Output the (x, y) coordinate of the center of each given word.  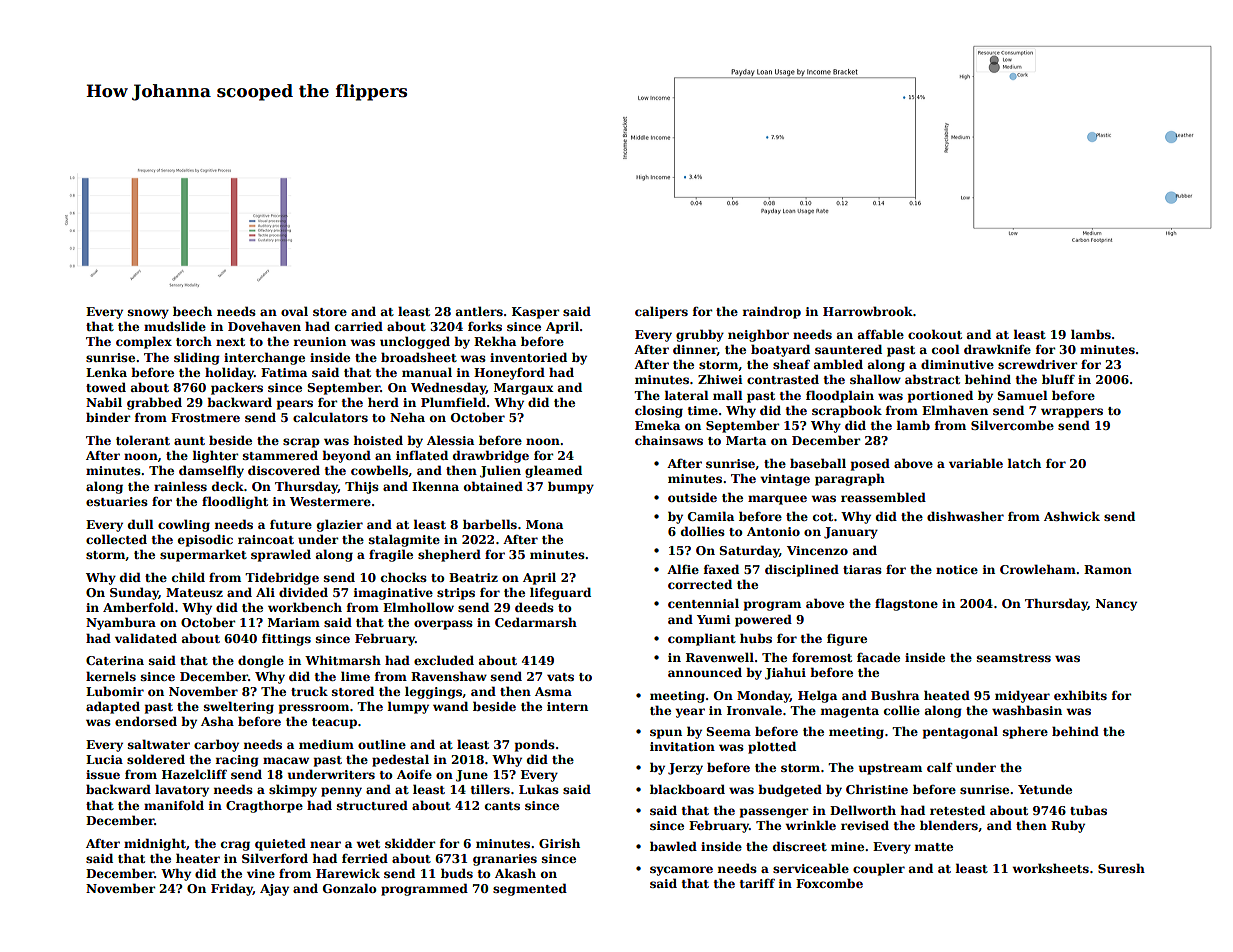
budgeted (790, 790)
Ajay (274, 890)
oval (294, 311)
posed (870, 464)
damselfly (211, 471)
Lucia (104, 759)
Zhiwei (720, 379)
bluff (1058, 379)
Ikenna (435, 486)
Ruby (1068, 826)
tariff (757, 883)
